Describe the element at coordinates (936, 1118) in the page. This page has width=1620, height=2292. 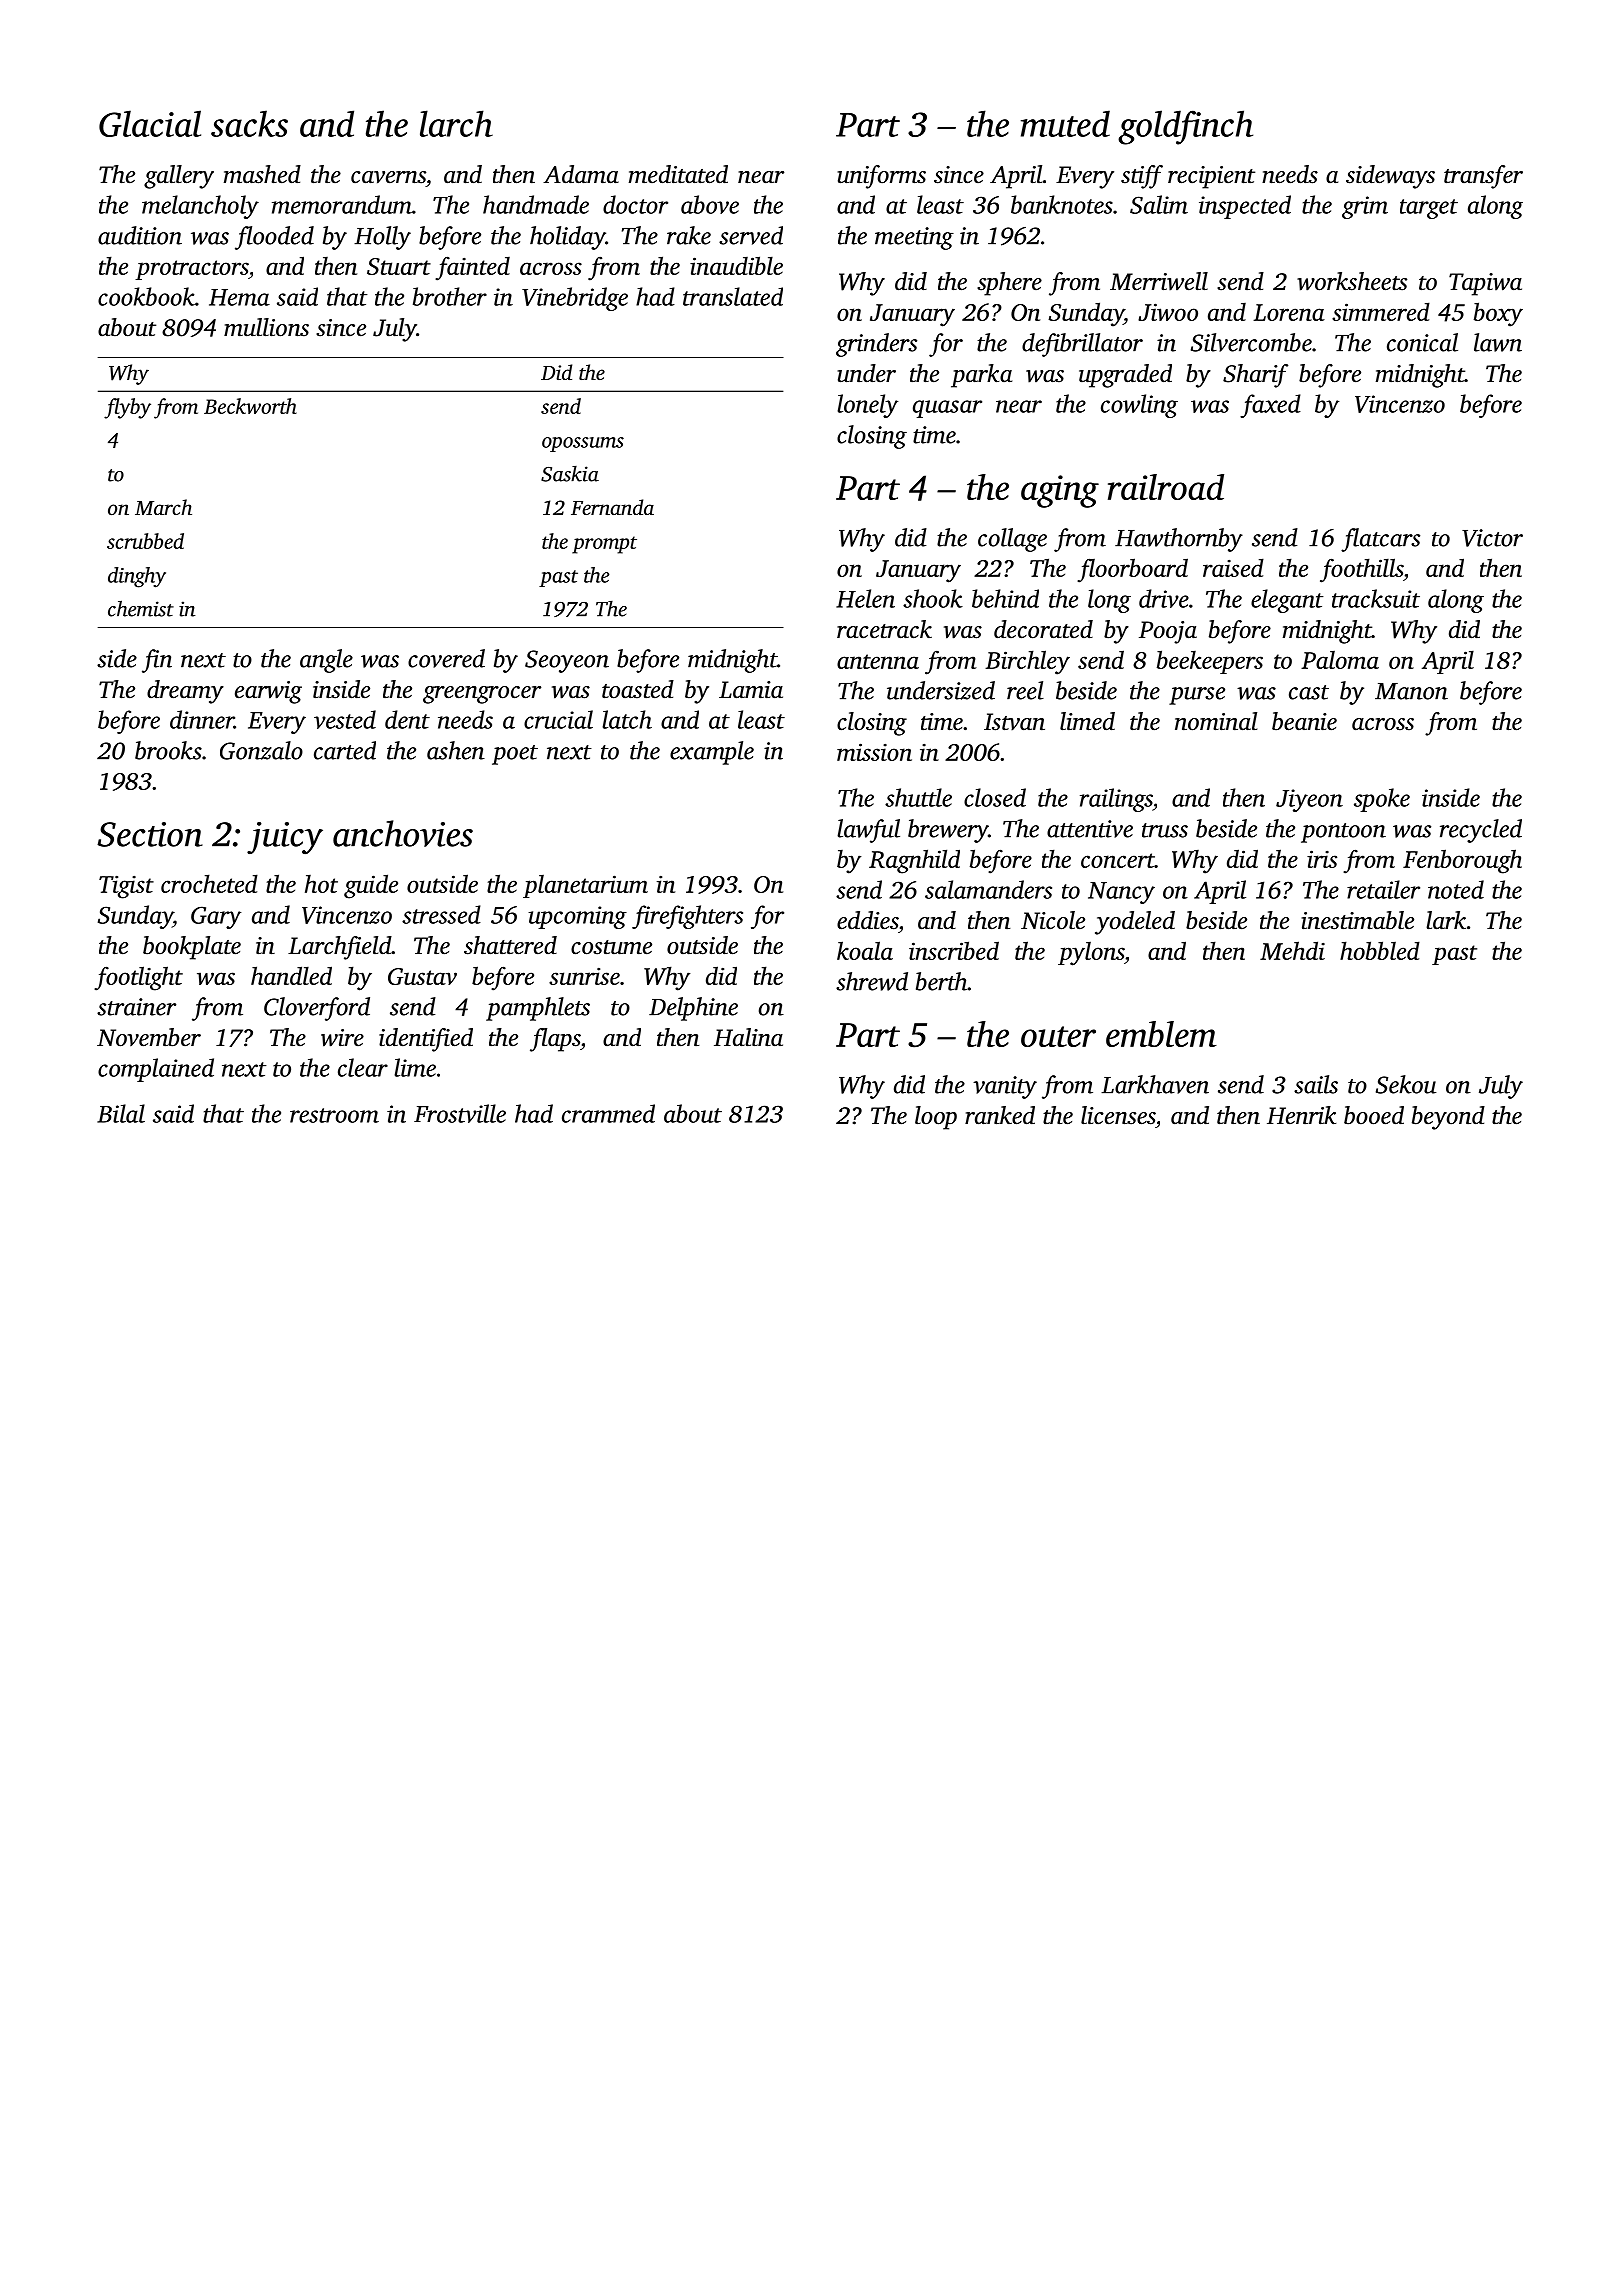
I see `loop` at that location.
